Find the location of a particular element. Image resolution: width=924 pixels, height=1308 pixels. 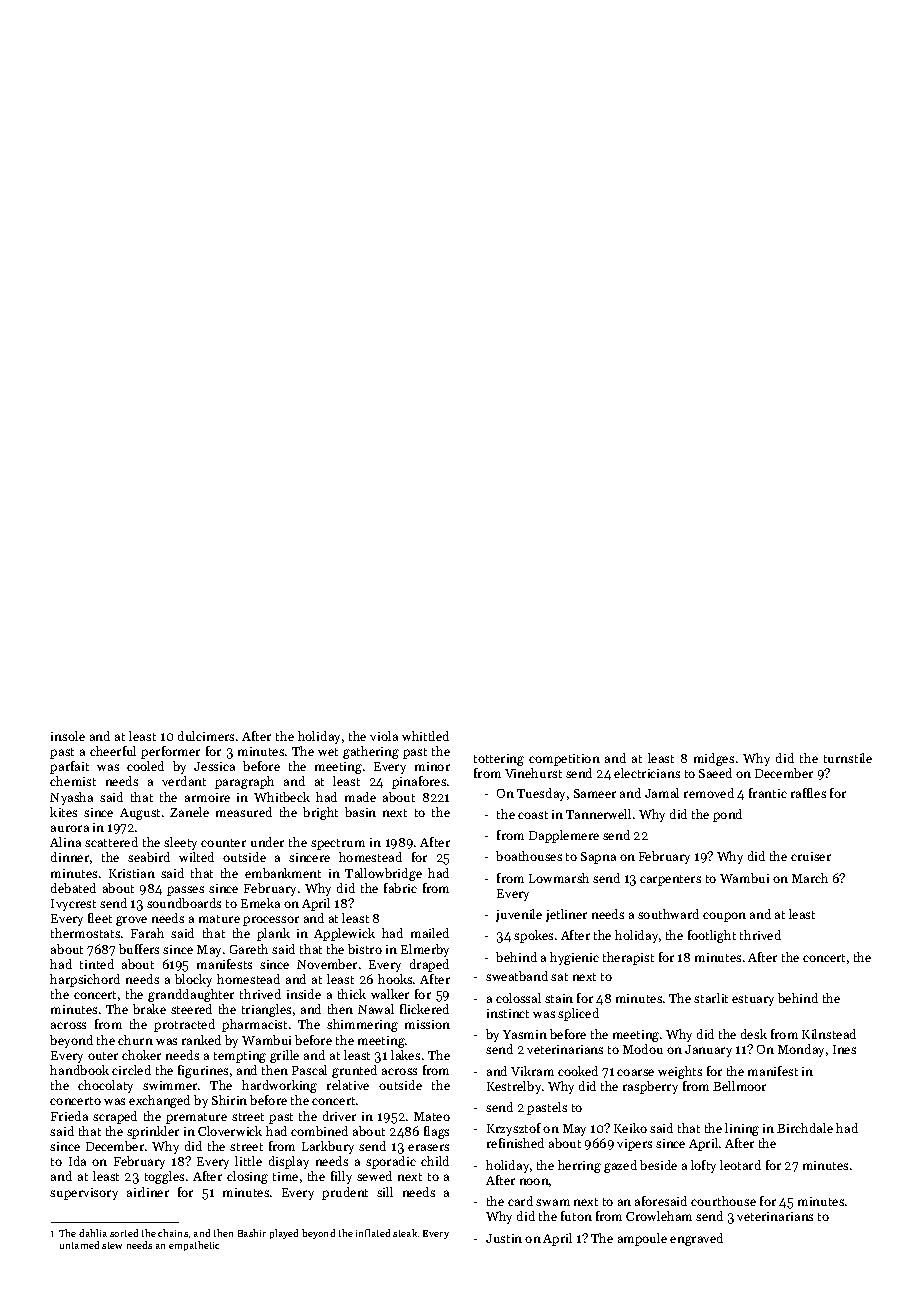

insole is located at coordinates (68, 736).
